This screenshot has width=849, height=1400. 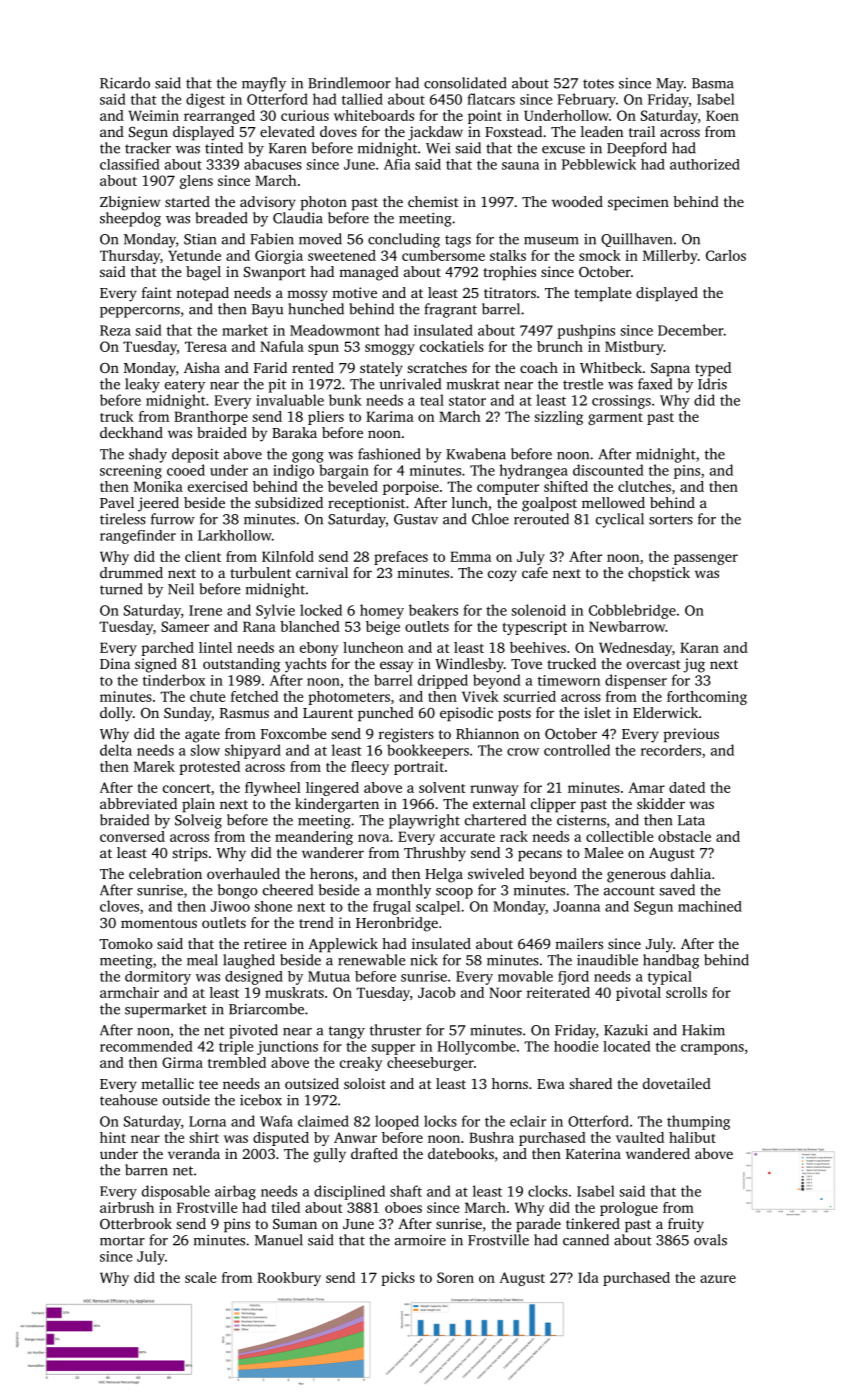 I want to click on Nafula, so click(x=282, y=346).
